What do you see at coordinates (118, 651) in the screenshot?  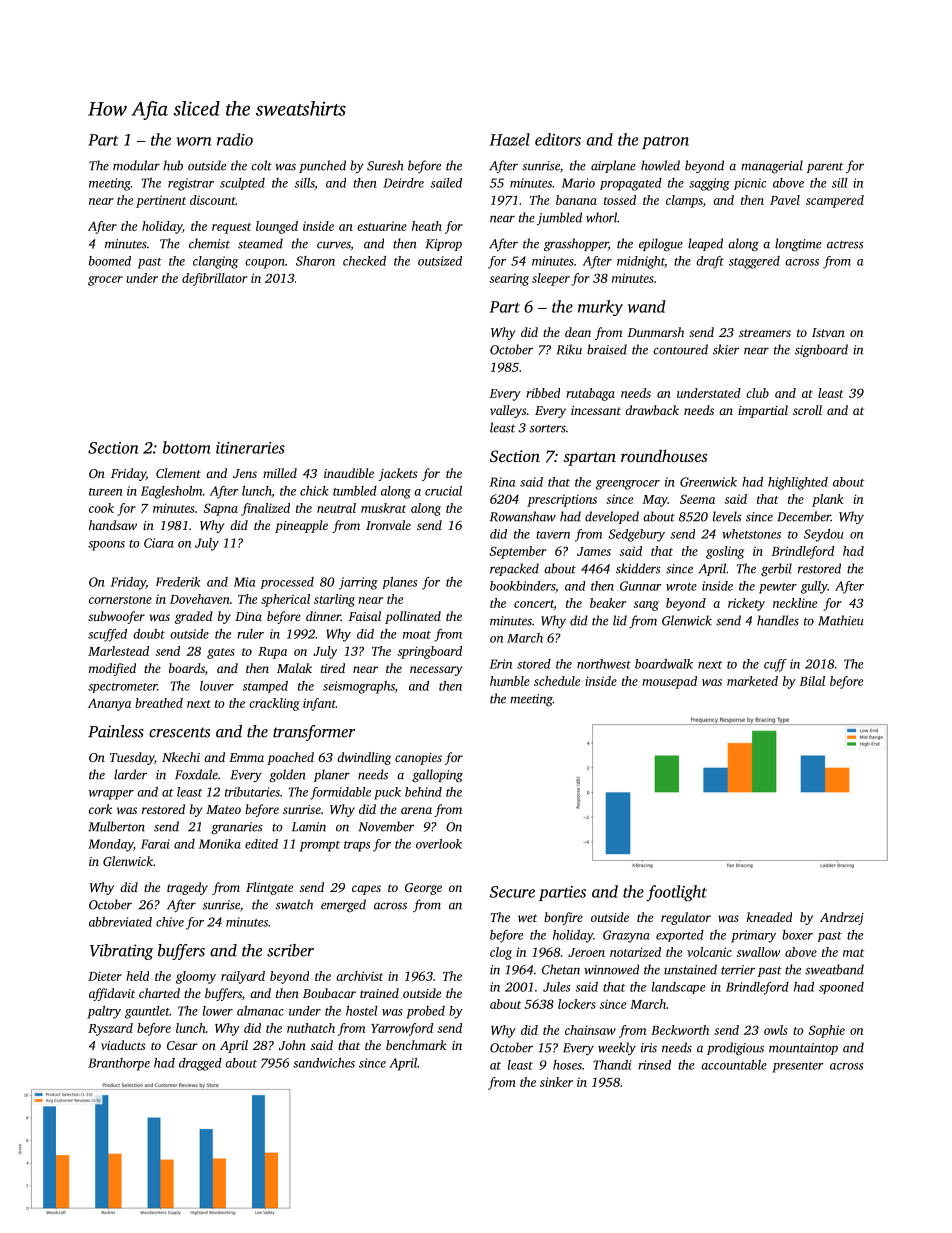 I see `Marlestead` at bounding box center [118, 651].
